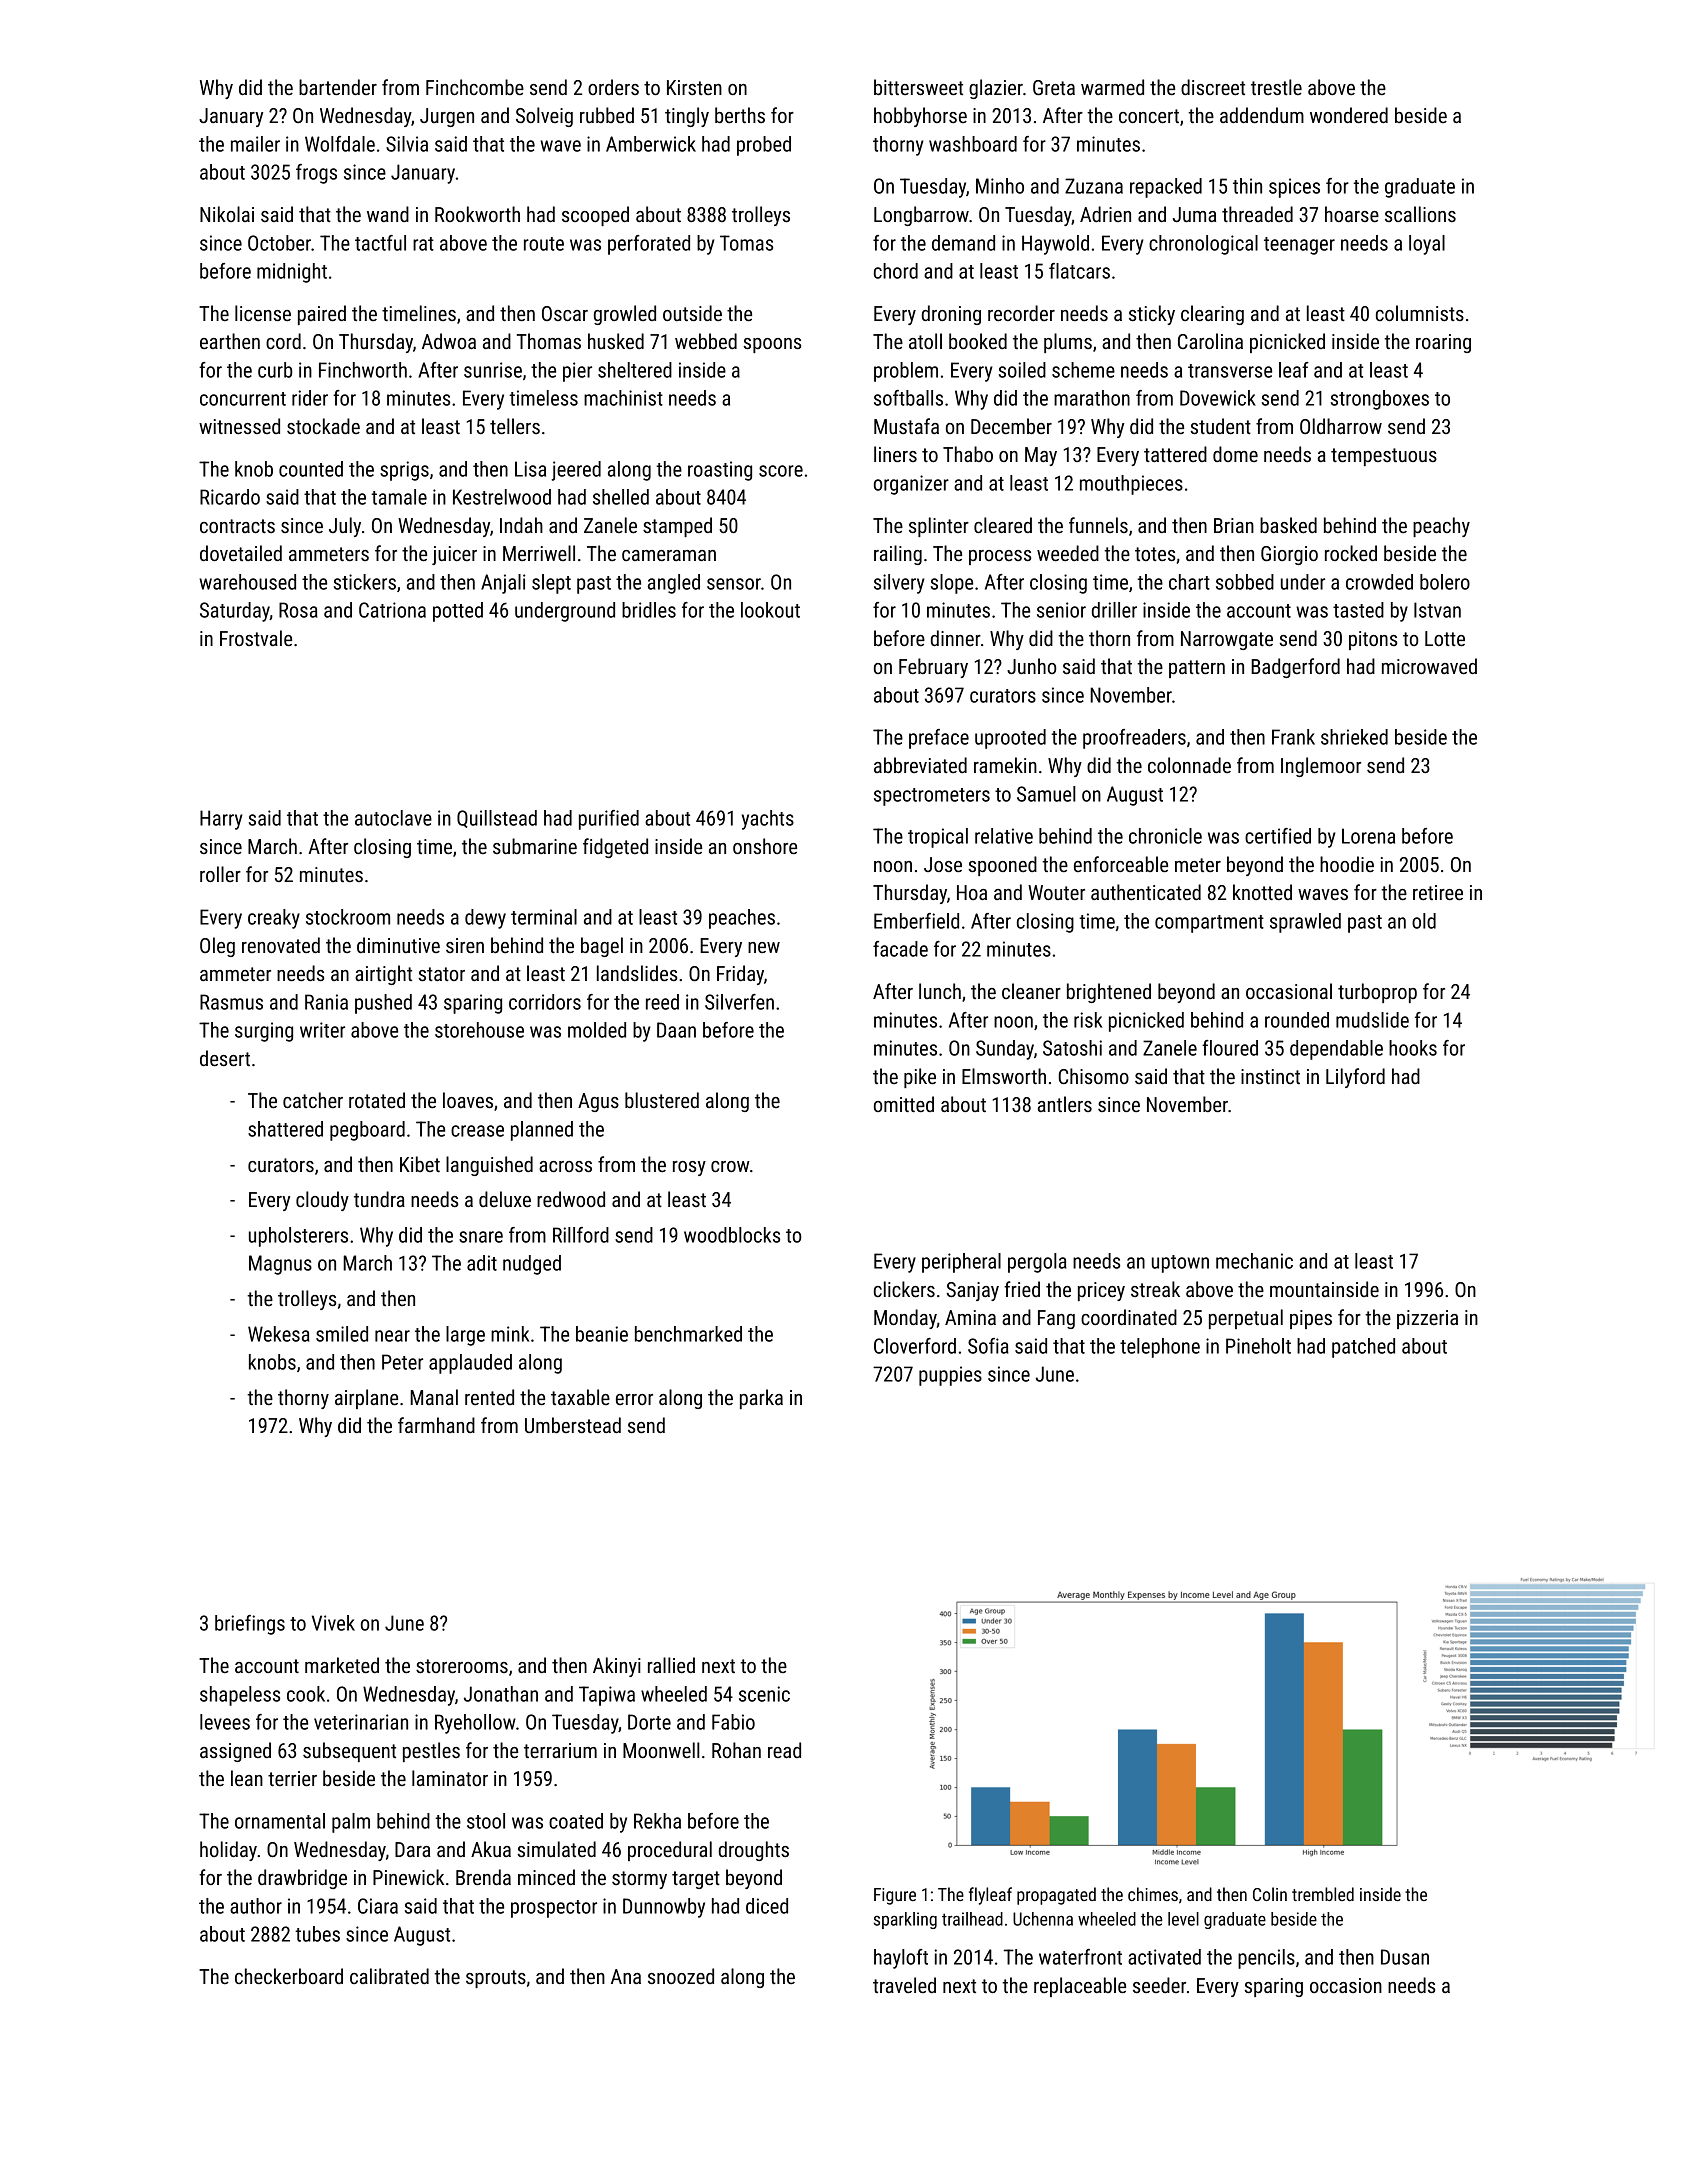  I want to click on warehoused, so click(247, 582).
